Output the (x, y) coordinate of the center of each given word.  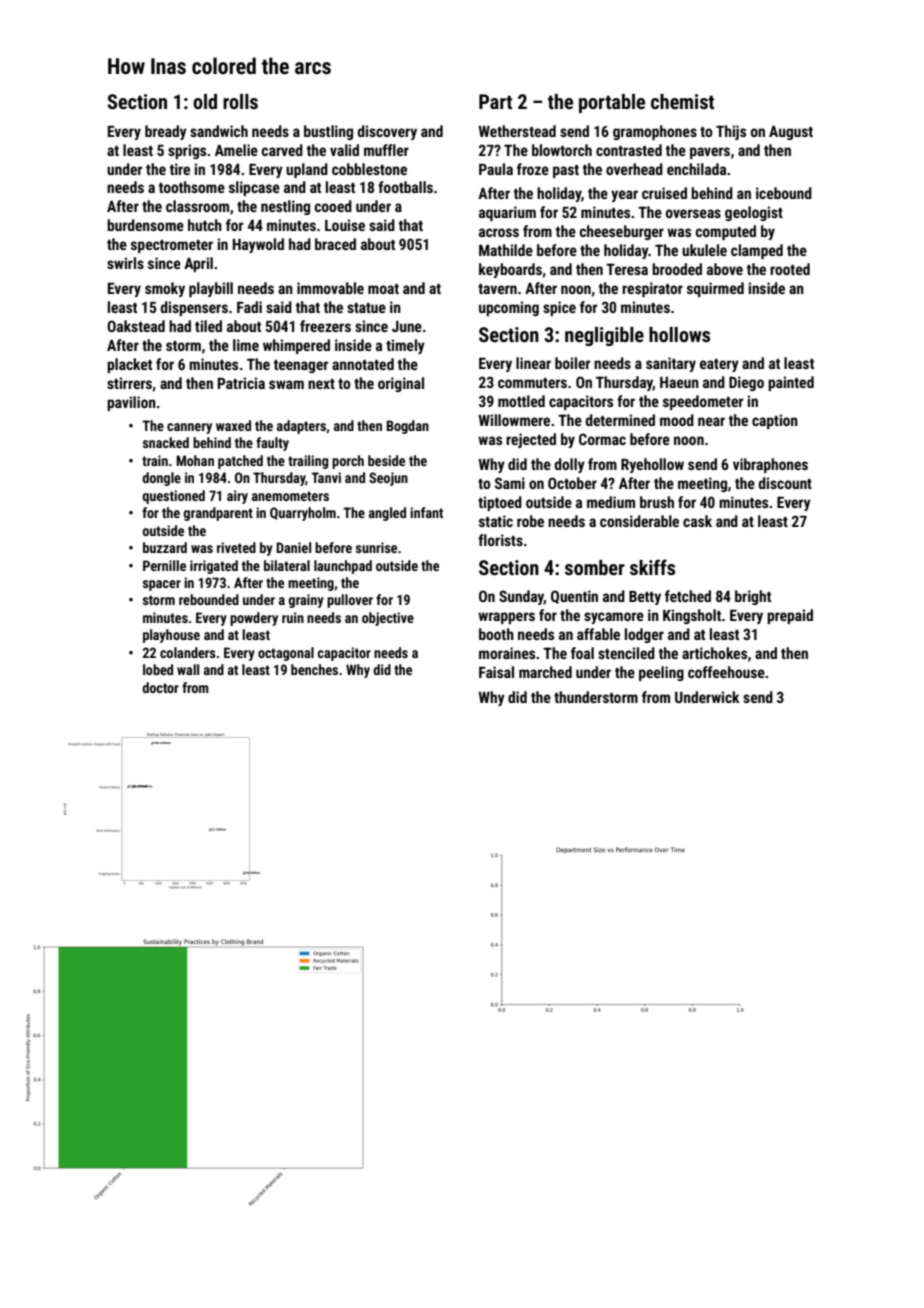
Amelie (236, 150)
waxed (233, 425)
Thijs (731, 132)
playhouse (171, 636)
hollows (679, 334)
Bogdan (407, 427)
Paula (496, 169)
